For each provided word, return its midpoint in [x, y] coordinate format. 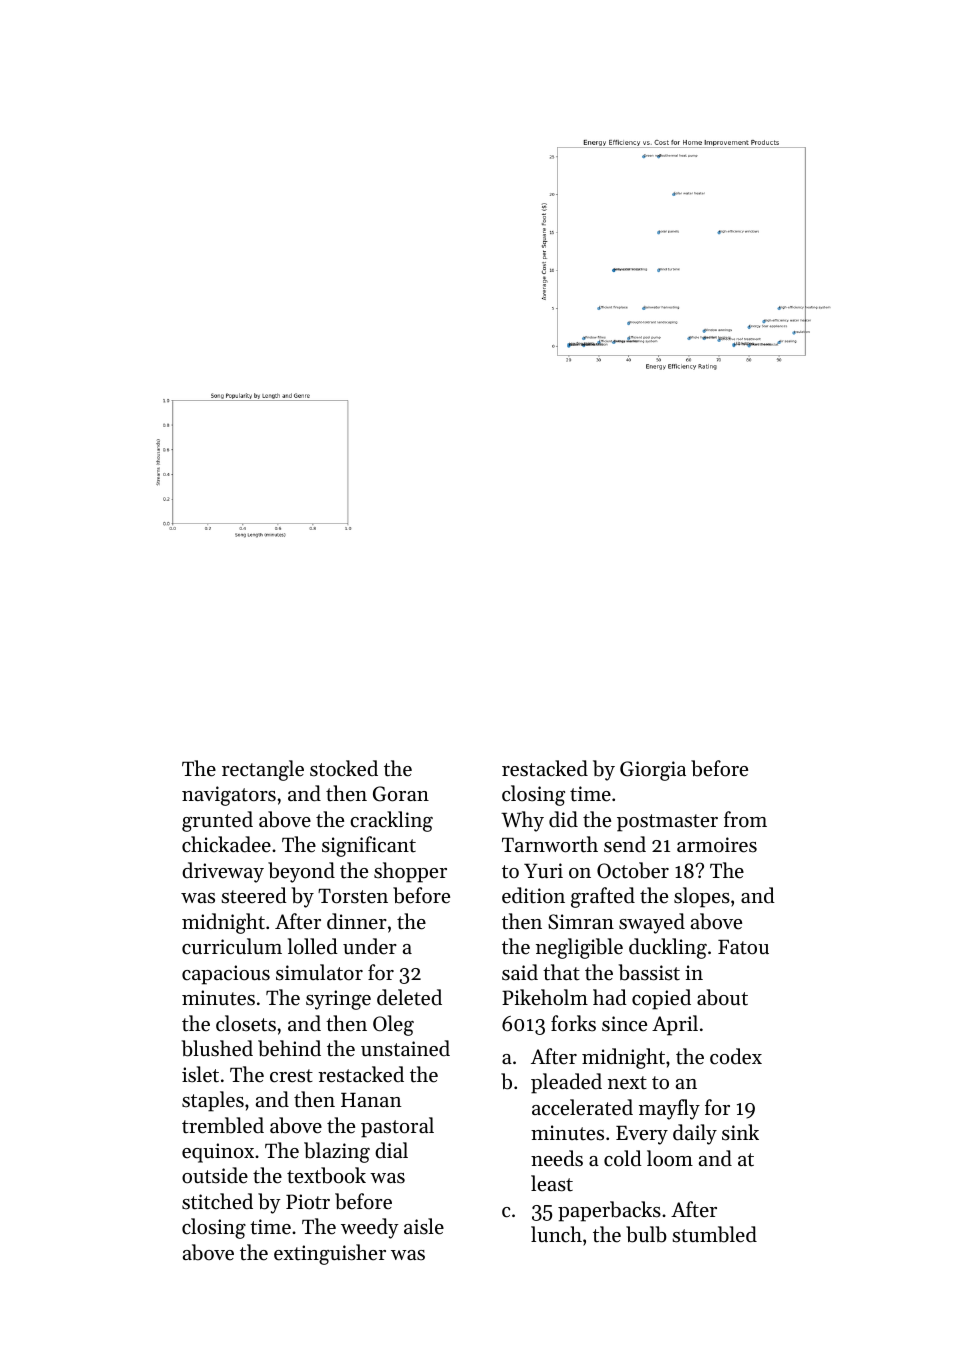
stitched [217, 1201]
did [563, 819]
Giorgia [653, 771]
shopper [410, 872]
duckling [668, 948]
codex [736, 1056]
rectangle [263, 770]
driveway [223, 872]
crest [291, 1076]
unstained [405, 1048]
